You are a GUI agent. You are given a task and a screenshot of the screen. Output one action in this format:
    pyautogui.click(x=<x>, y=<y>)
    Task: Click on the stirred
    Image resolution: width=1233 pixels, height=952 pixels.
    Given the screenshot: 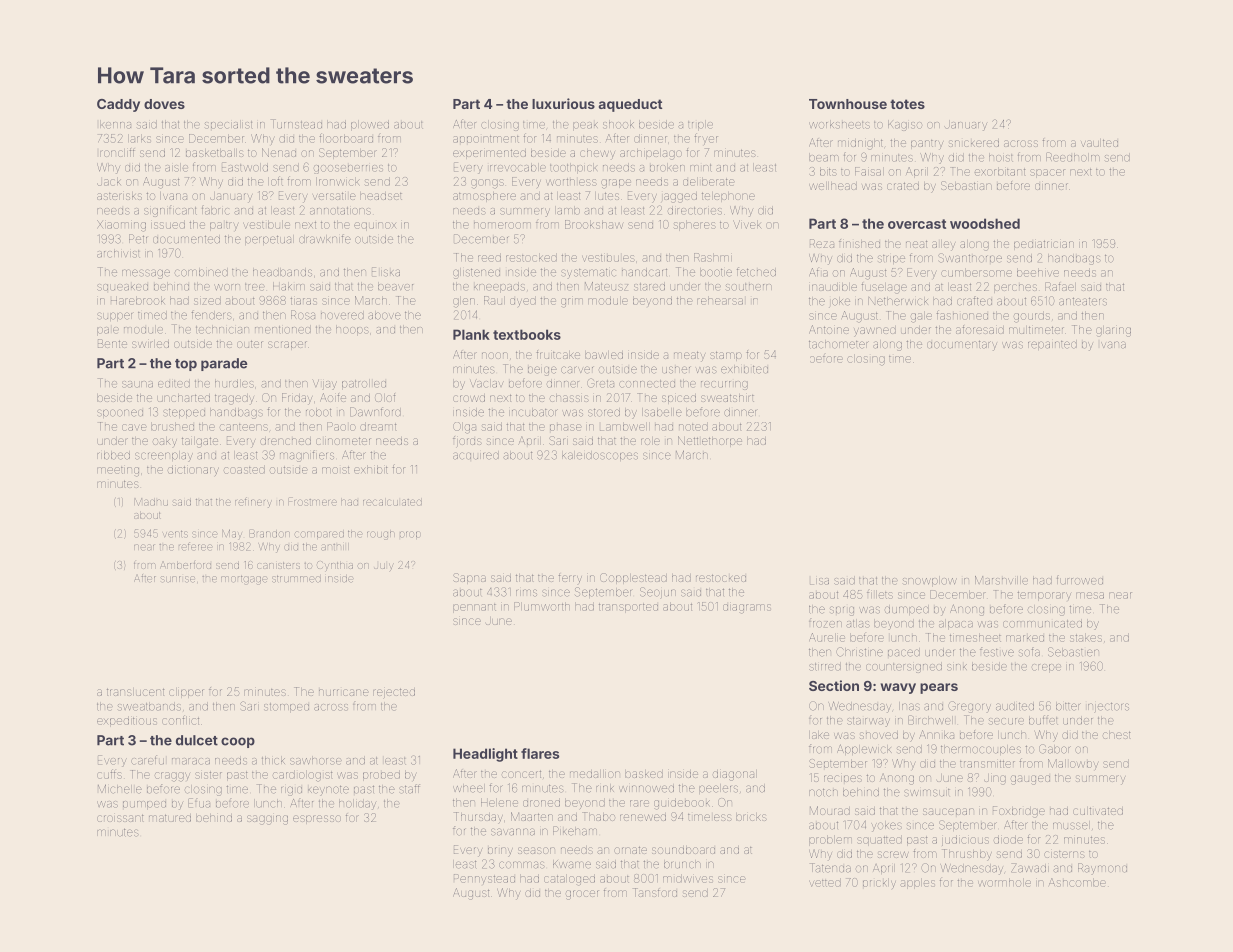 What is the action you would take?
    pyautogui.click(x=825, y=666)
